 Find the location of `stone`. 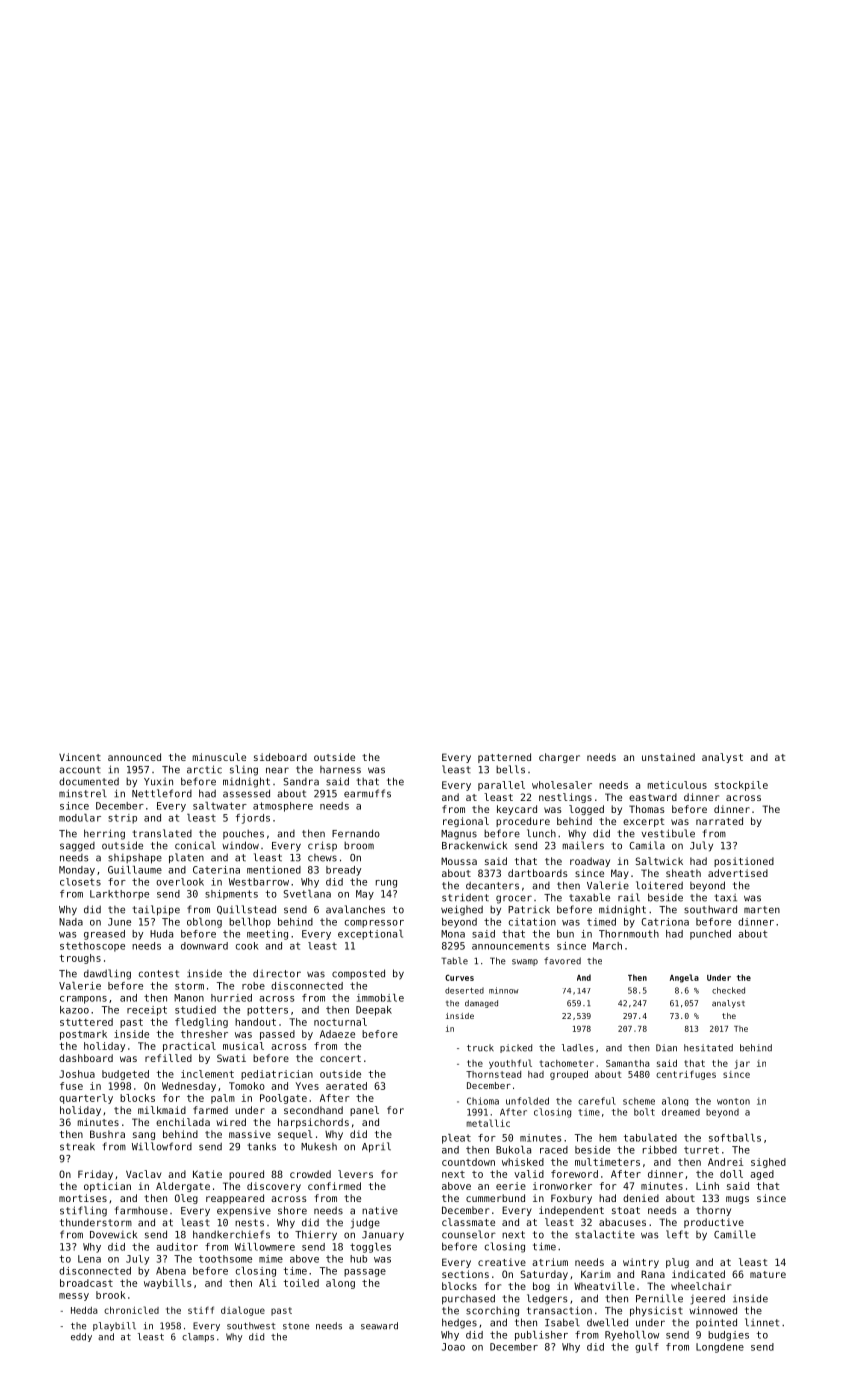

stone is located at coordinates (296, 1326).
